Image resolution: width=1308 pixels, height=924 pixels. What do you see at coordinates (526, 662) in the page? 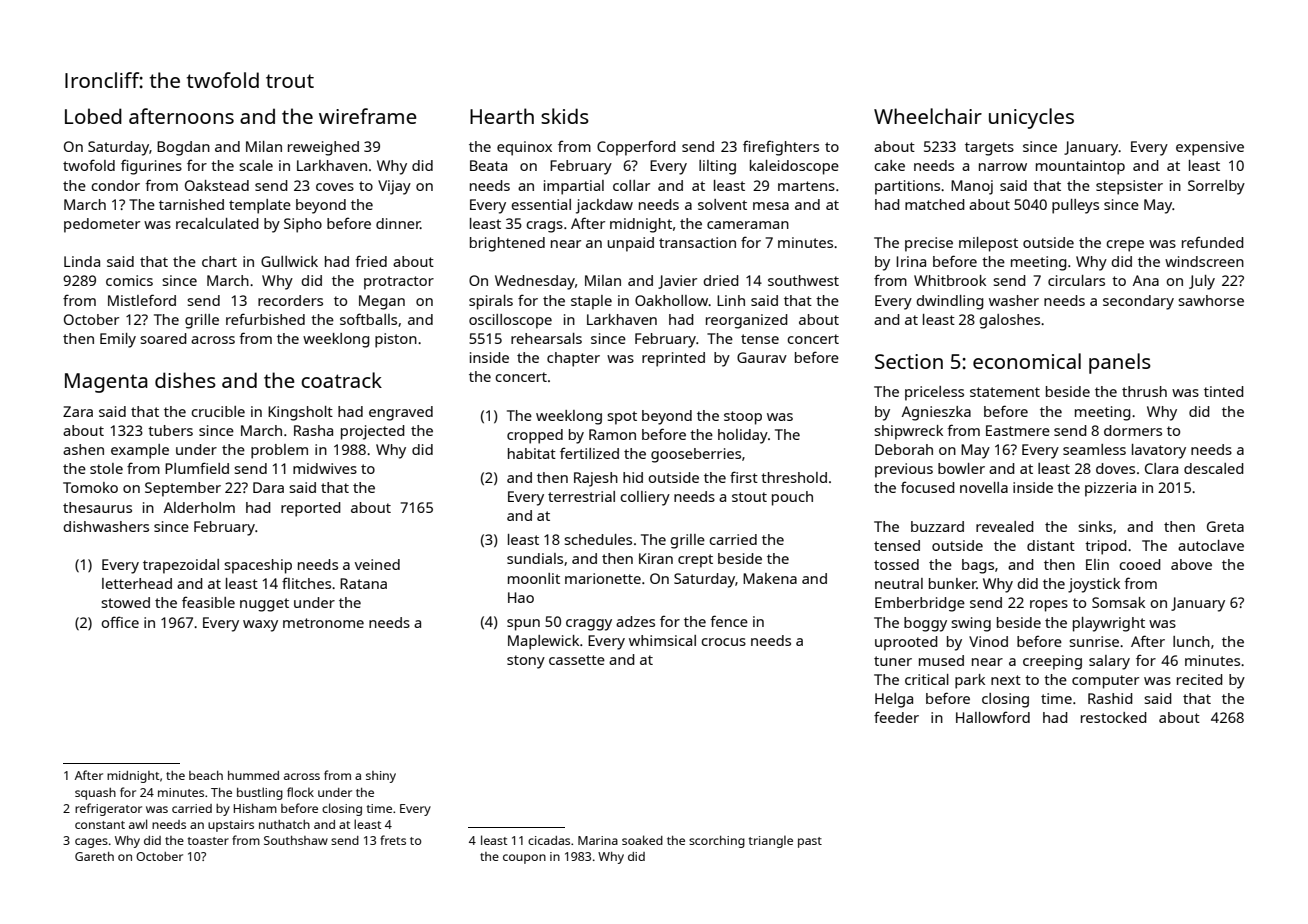
I see `stony` at bounding box center [526, 662].
